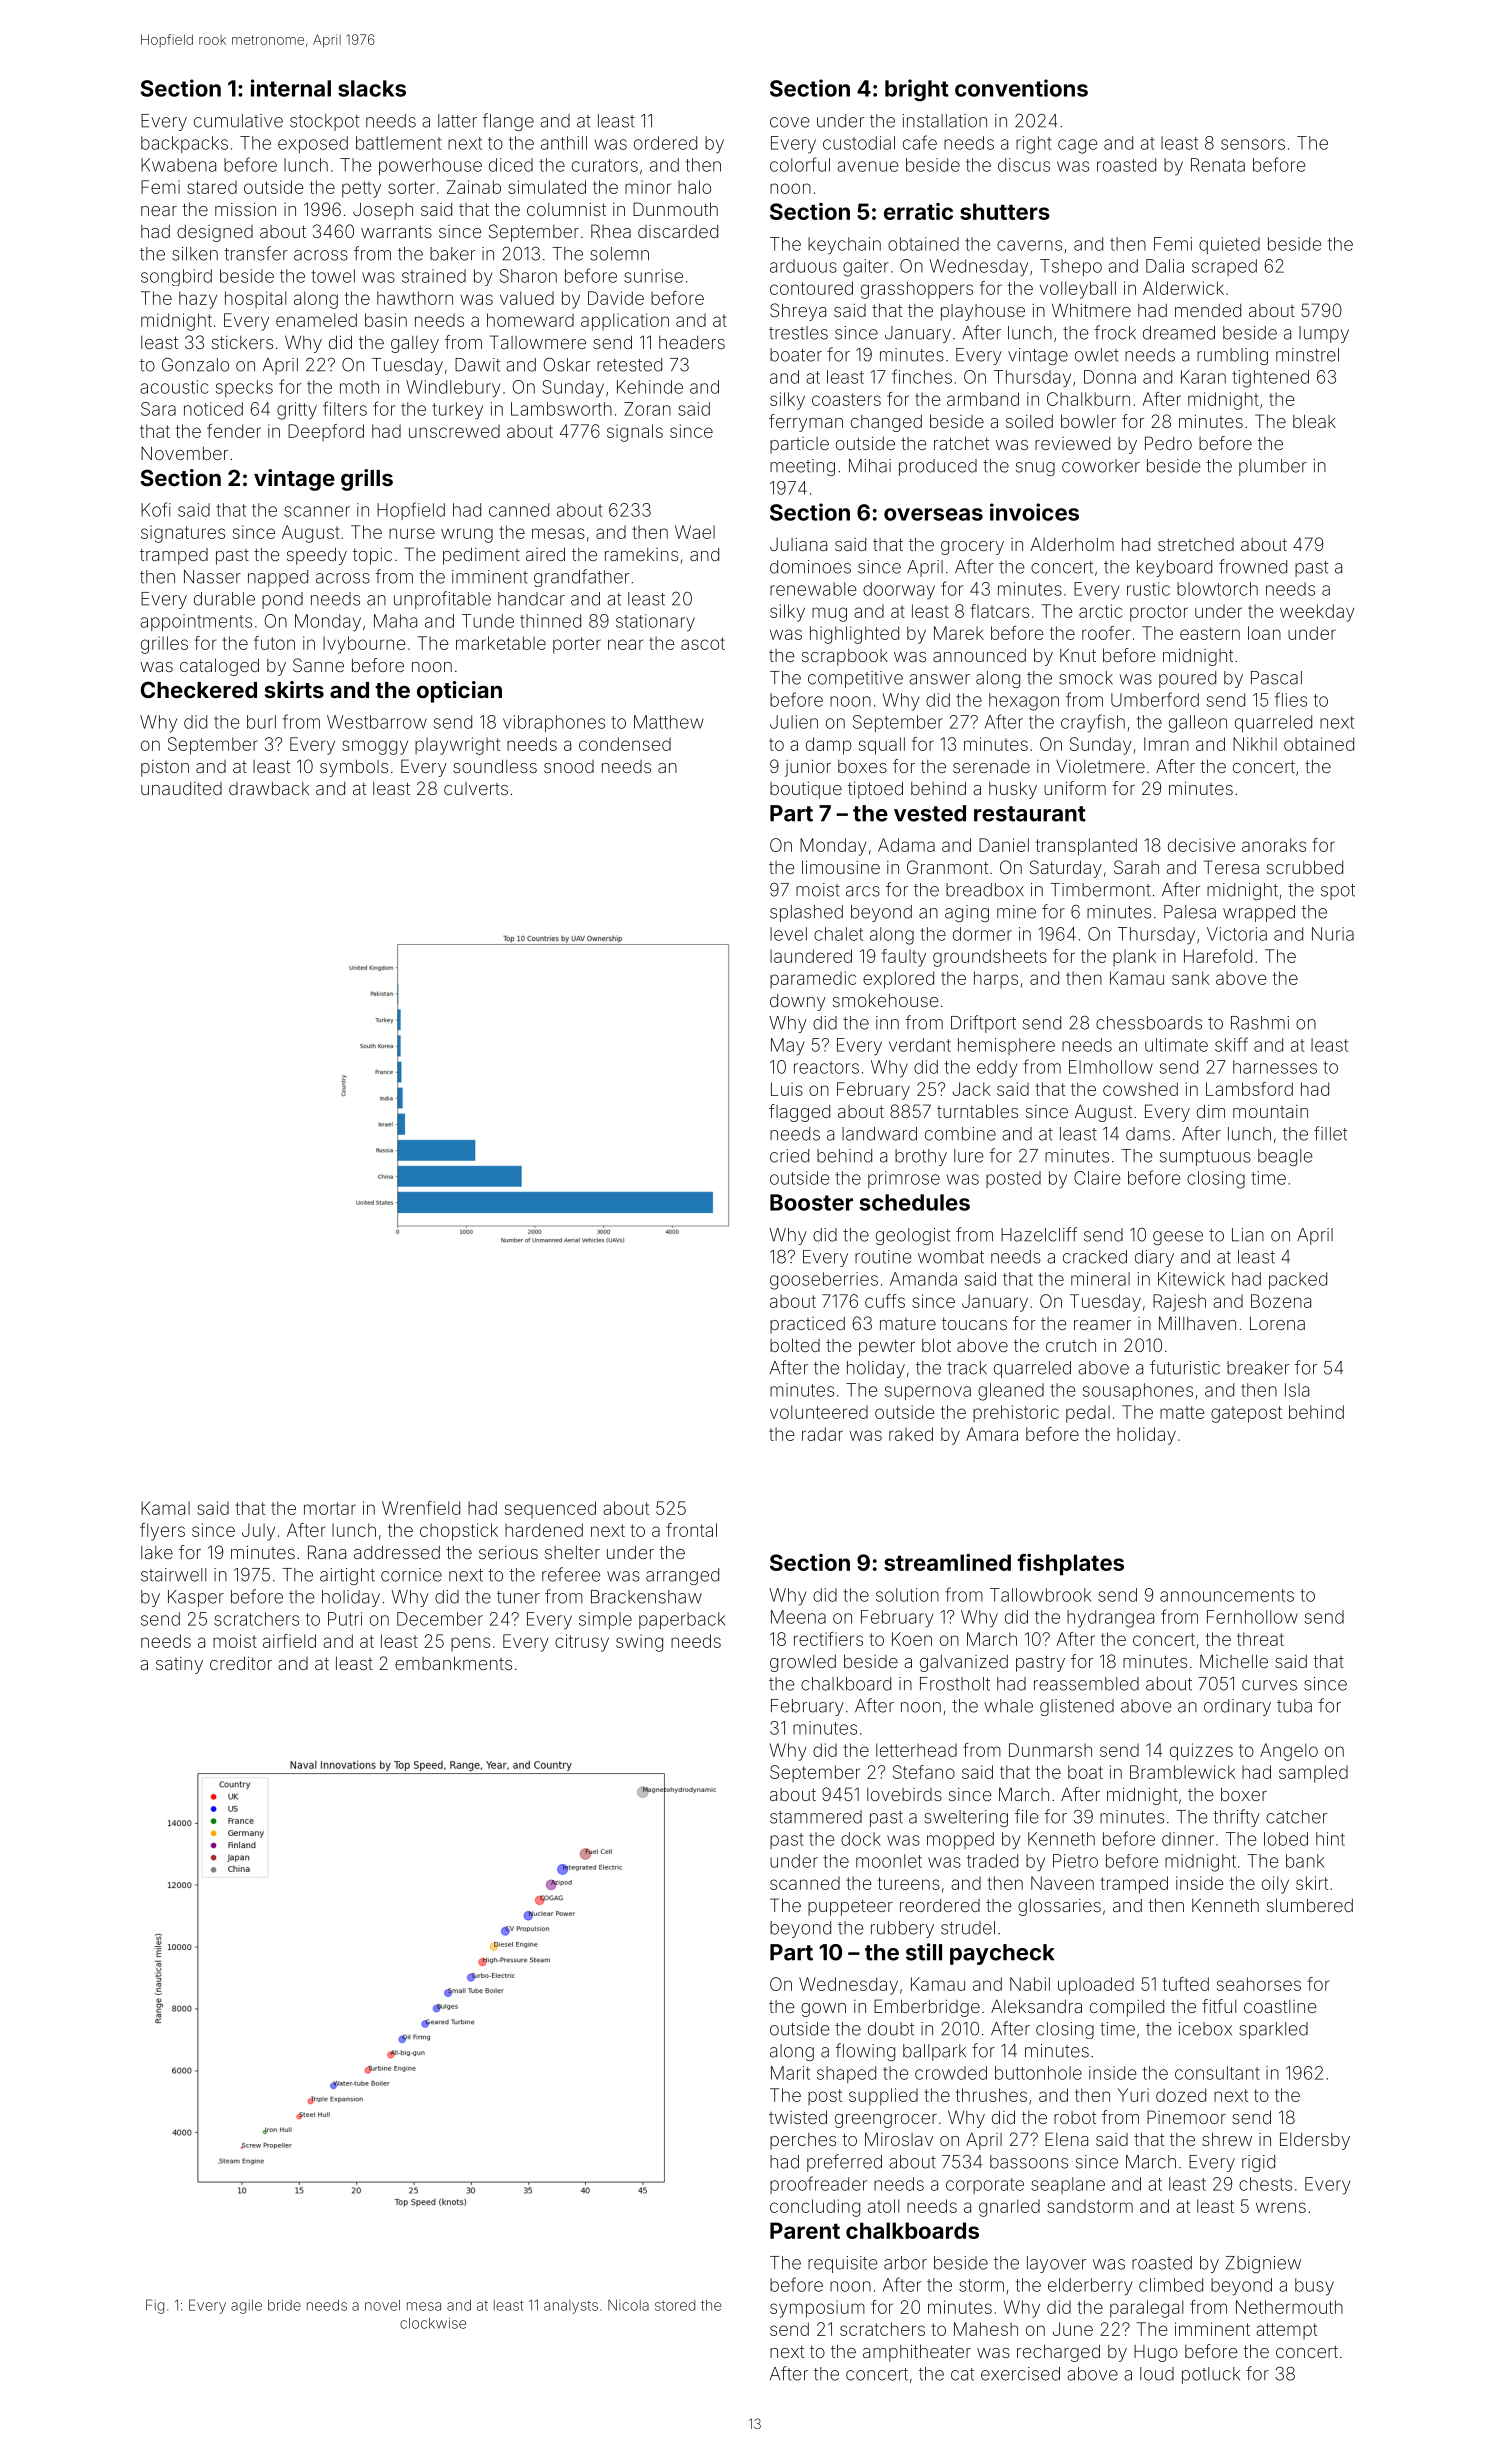 This screenshot has height=2464, width=1496. I want to click on Kamal, so click(165, 1508).
